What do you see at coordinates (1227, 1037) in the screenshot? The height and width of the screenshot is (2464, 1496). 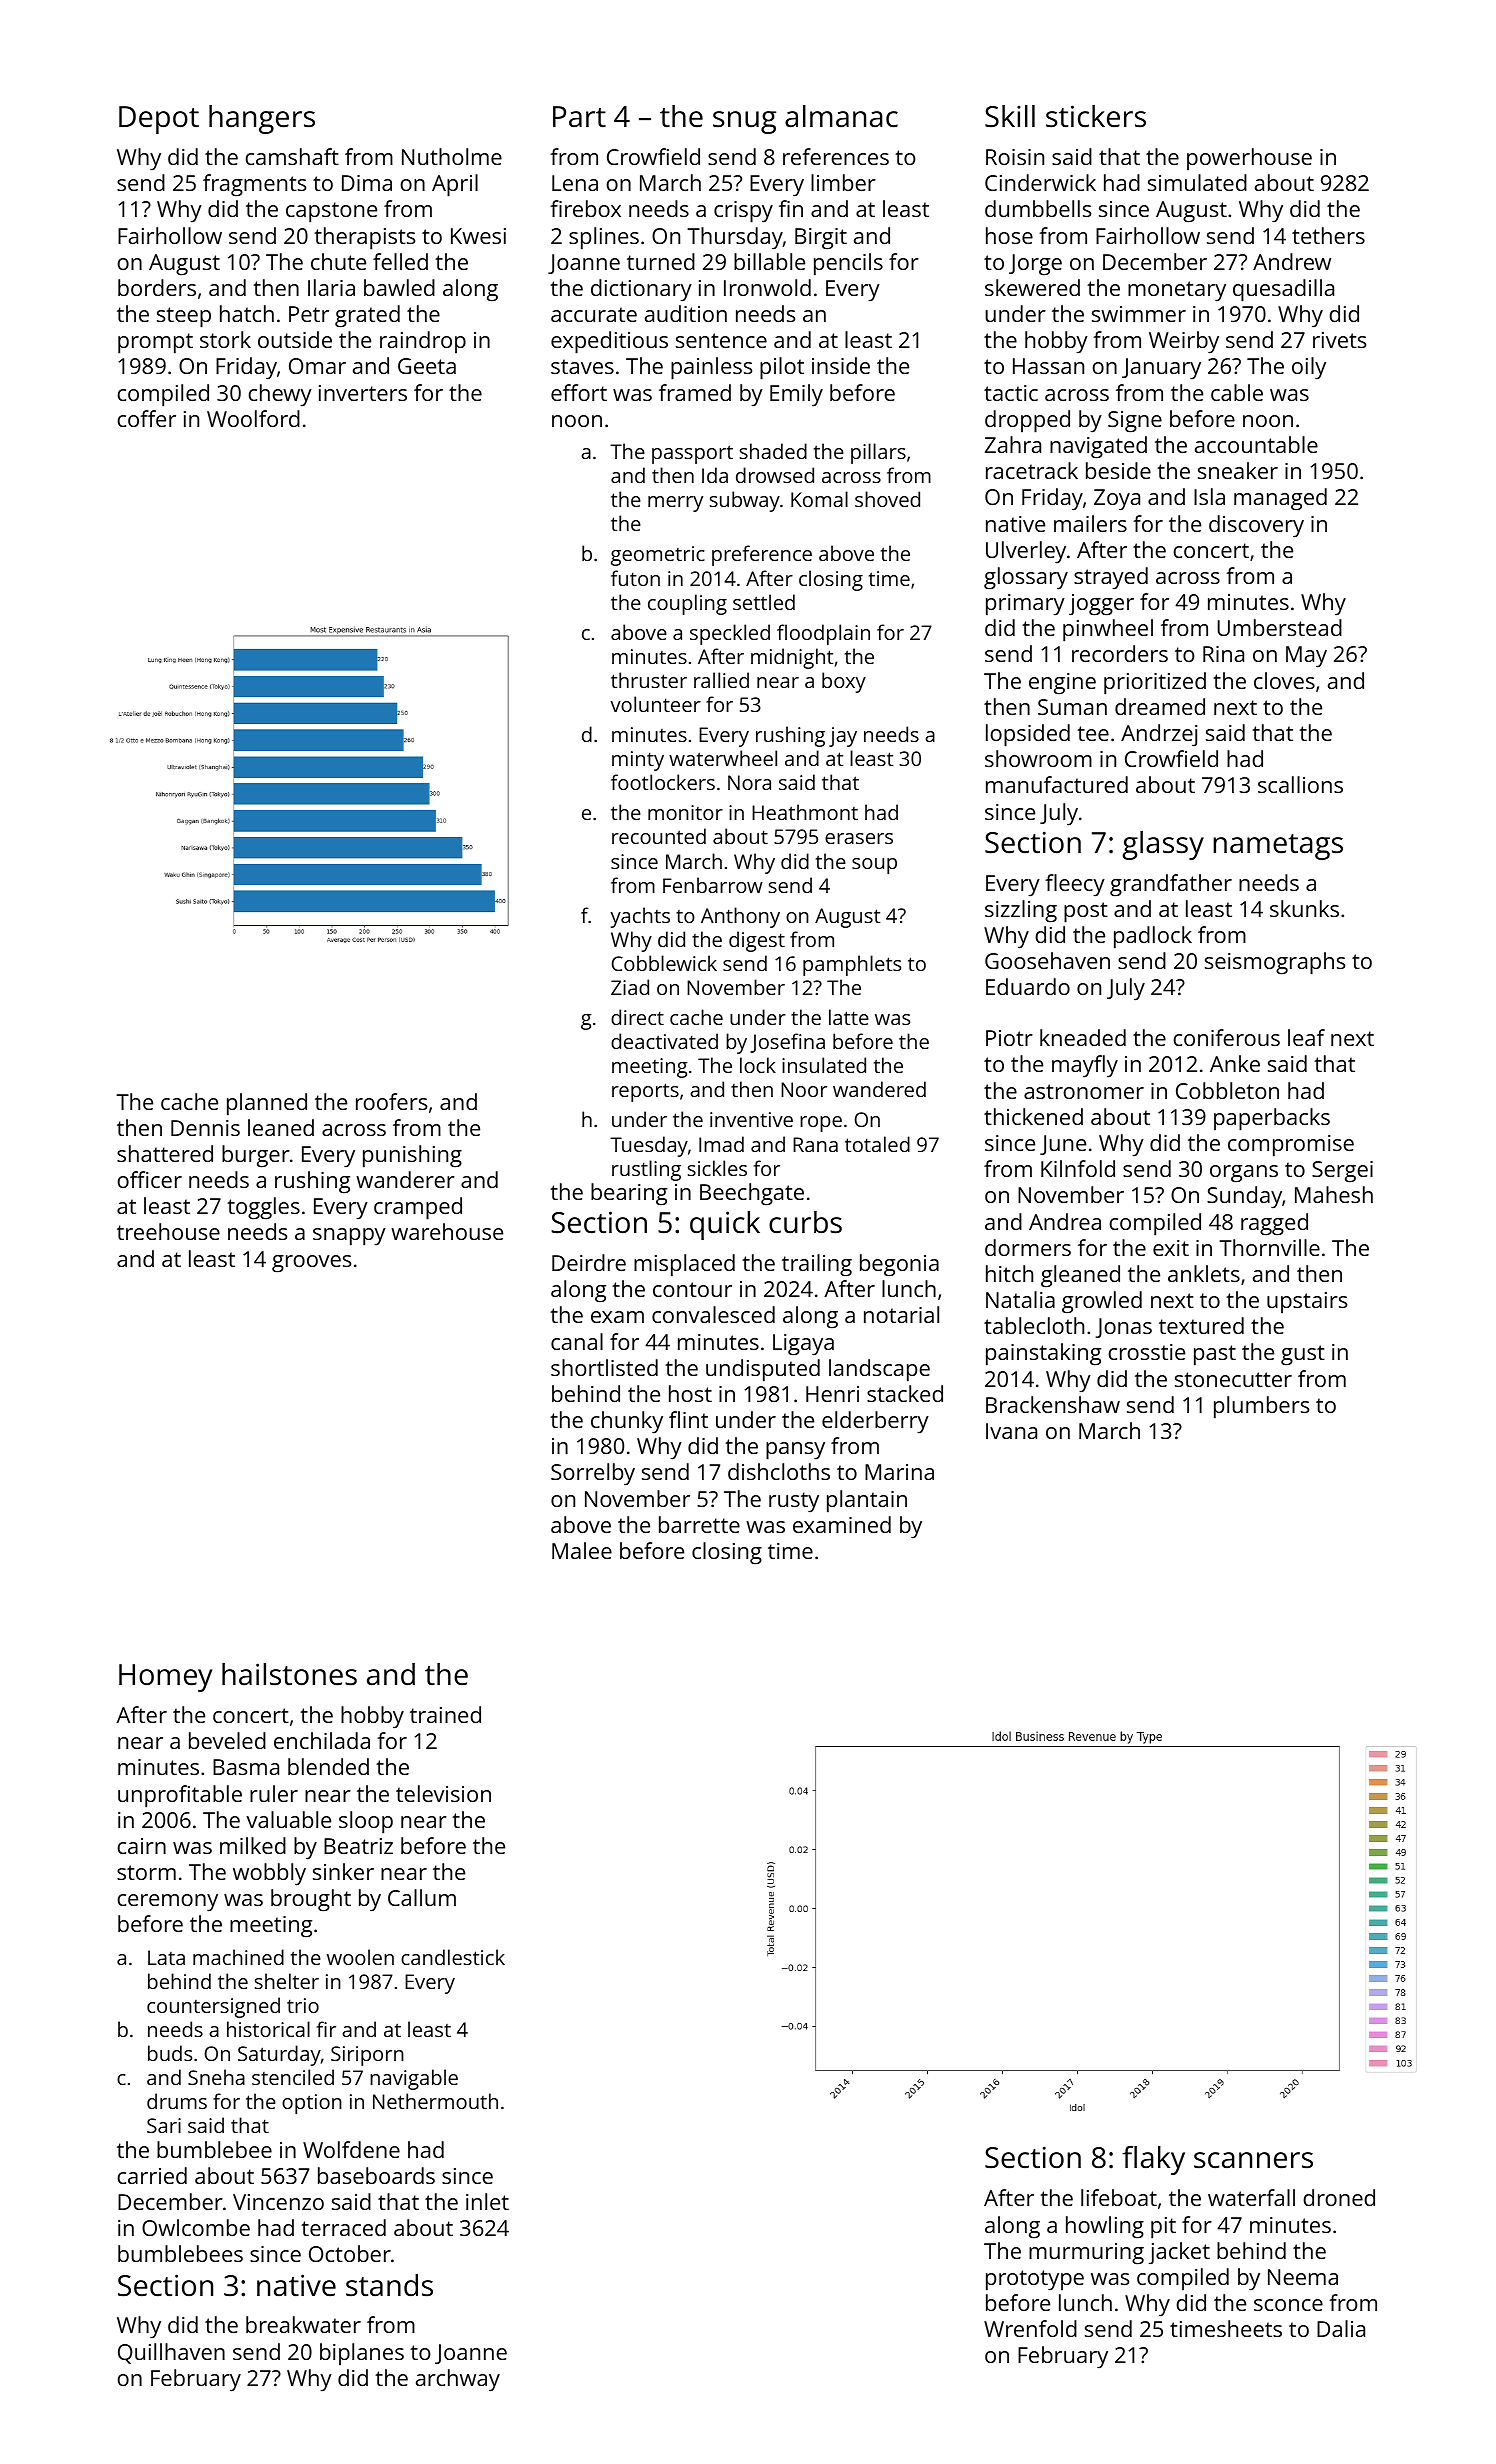 I see `coniferous` at bounding box center [1227, 1037].
